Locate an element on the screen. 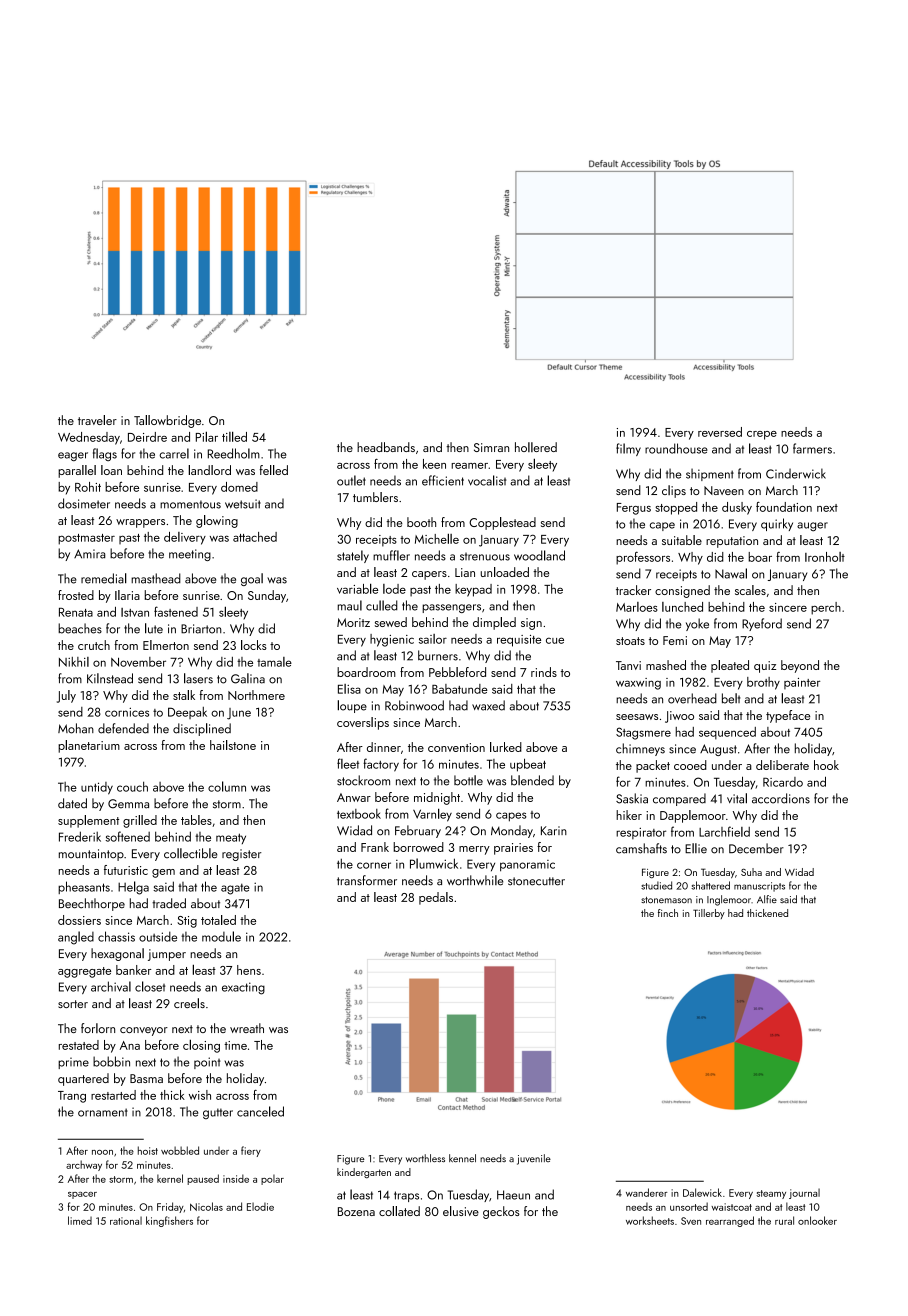 The image size is (908, 1316). reversed is located at coordinates (720, 432).
